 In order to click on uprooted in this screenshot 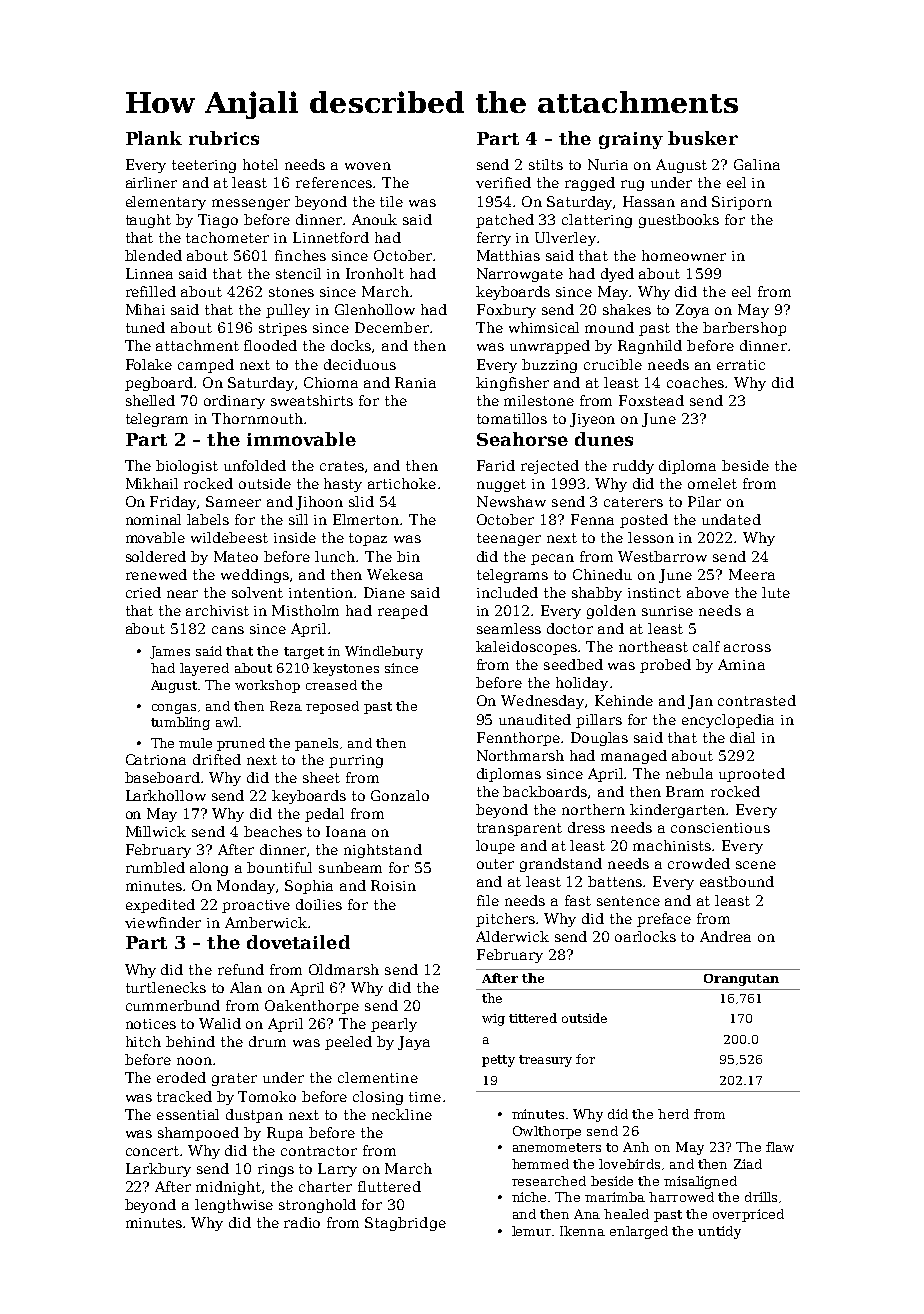, I will do `click(752, 775)`.
